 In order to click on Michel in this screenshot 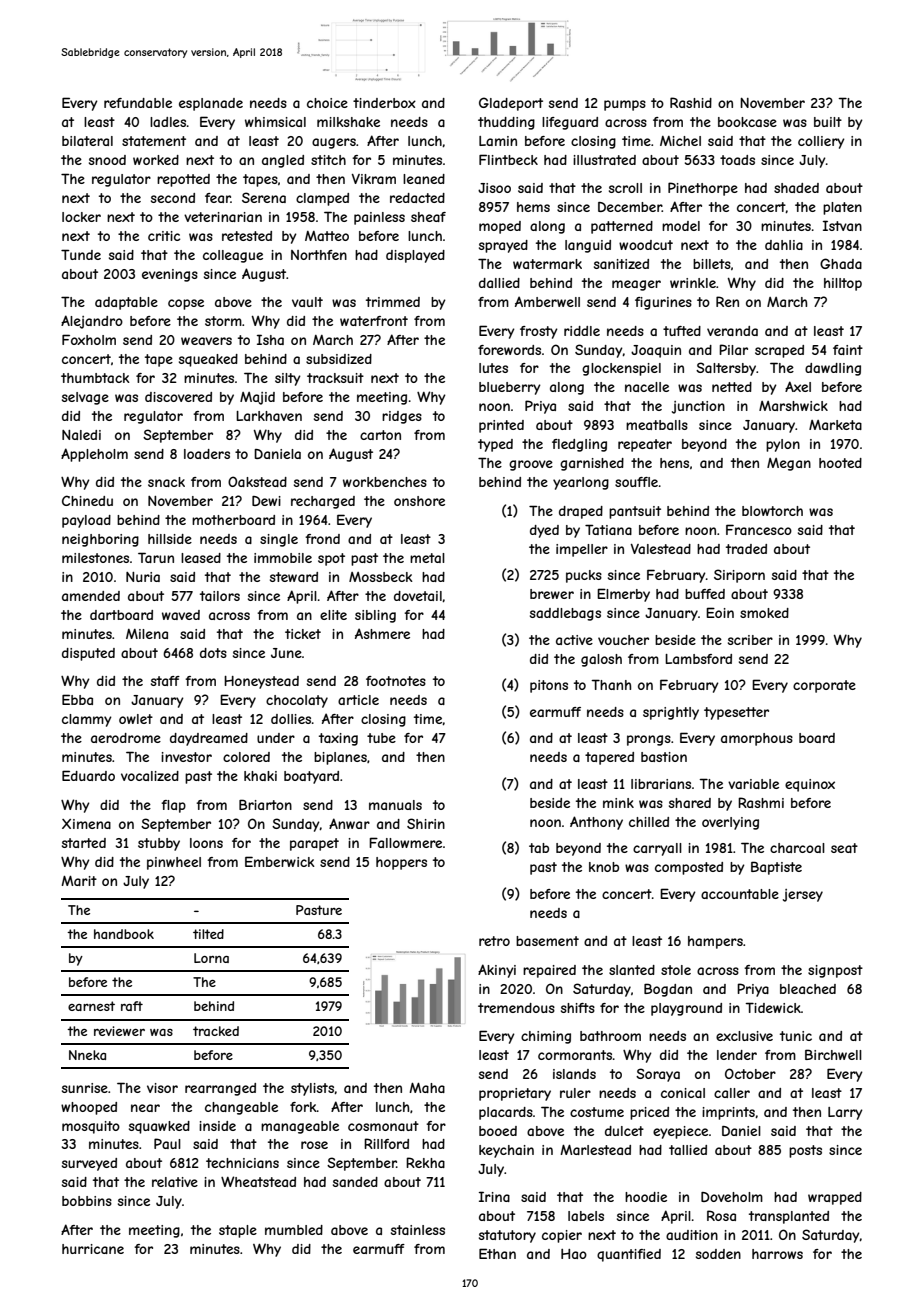, I will do `click(680, 141)`.
